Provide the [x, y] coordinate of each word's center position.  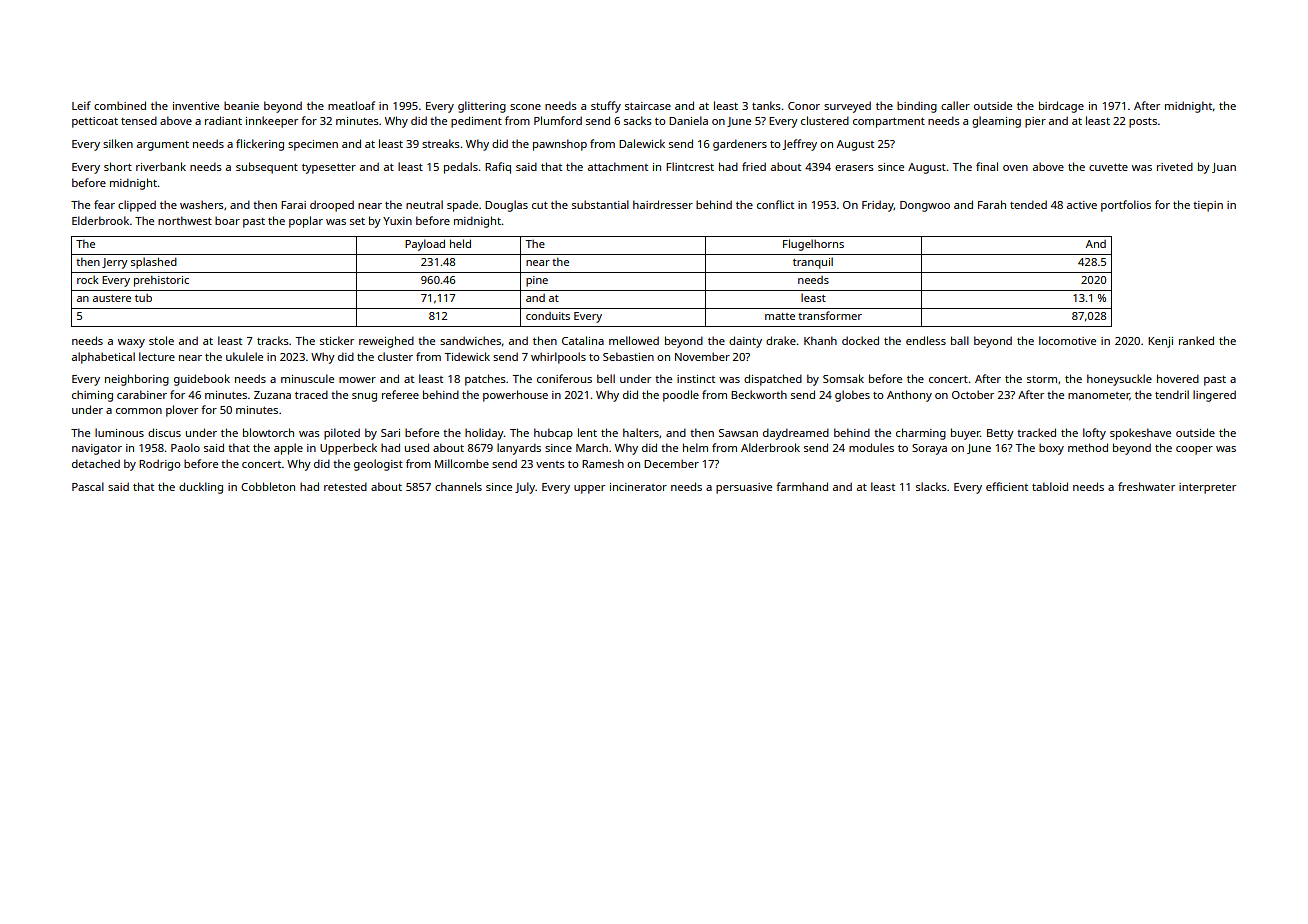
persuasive [744, 488]
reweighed [386, 342]
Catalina [583, 340]
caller [955, 105]
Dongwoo [925, 206]
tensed [139, 120]
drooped [332, 206]
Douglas [506, 206]
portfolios [1126, 206]
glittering [482, 107]
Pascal [88, 486]
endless [926, 340]
